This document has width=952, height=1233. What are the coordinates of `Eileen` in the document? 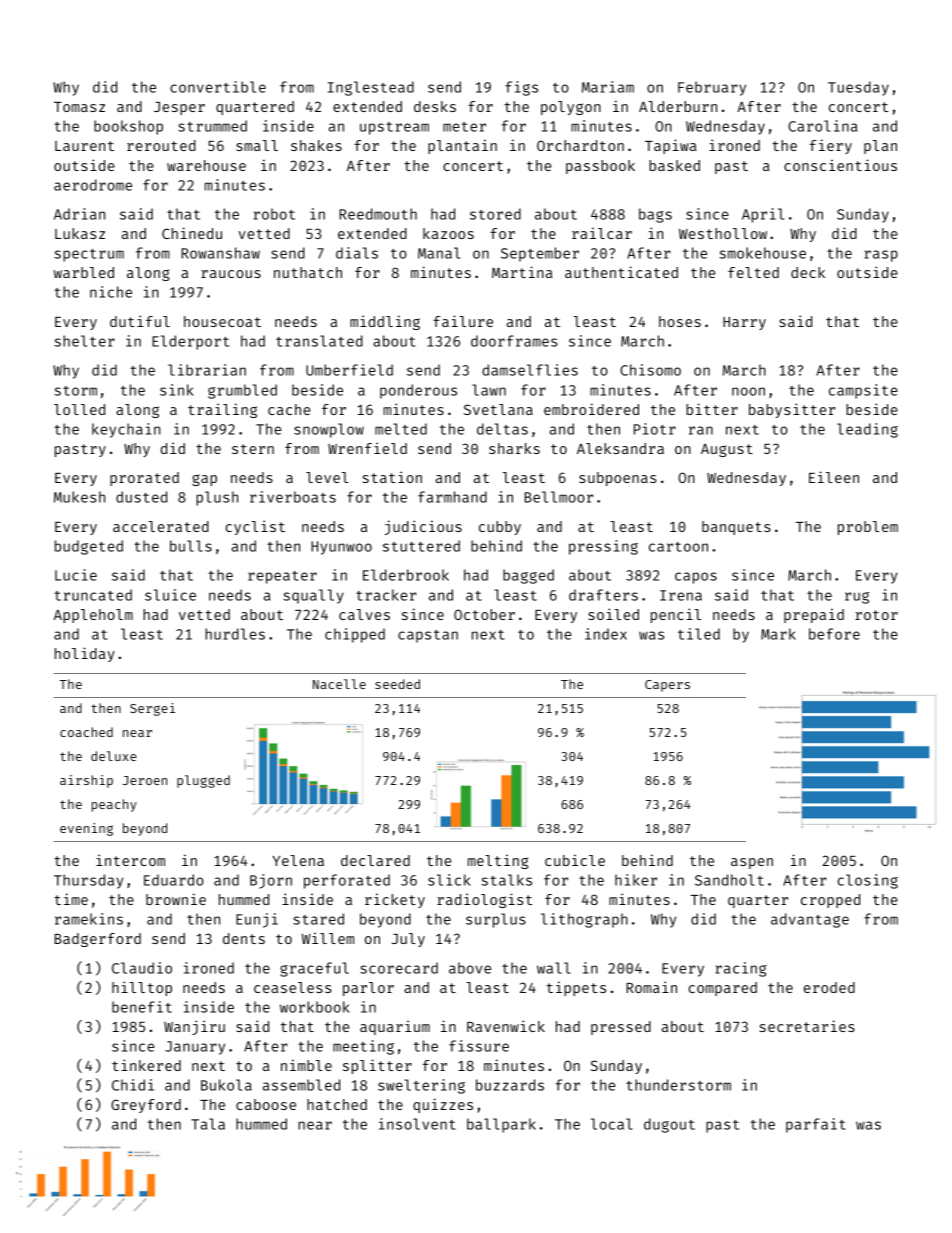 It's located at (834, 477).
